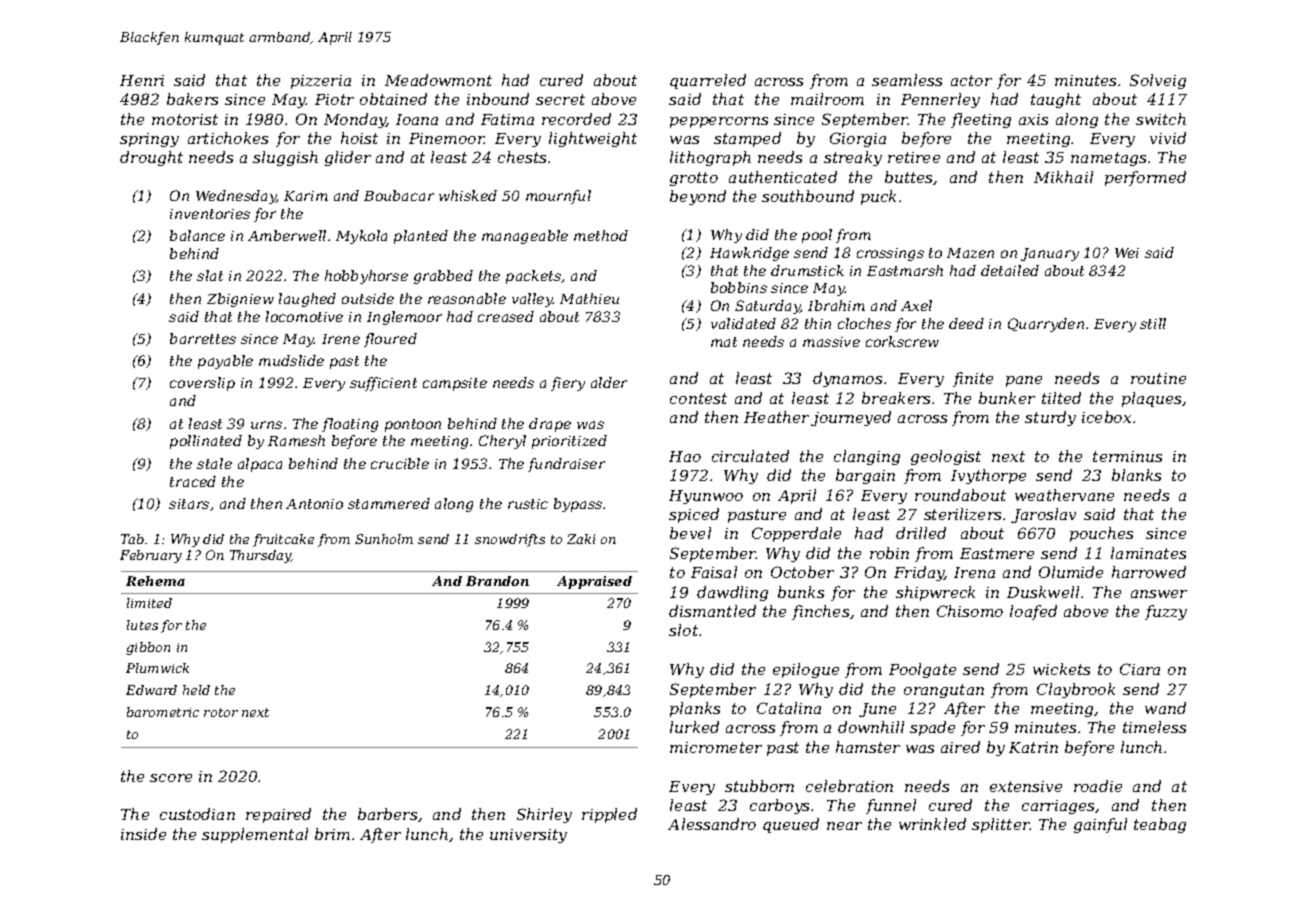 The height and width of the screenshot is (924, 1308). What do you see at coordinates (569, 442) in the screenshot?
I see `prioritized` at bounding box center [569, 442].
